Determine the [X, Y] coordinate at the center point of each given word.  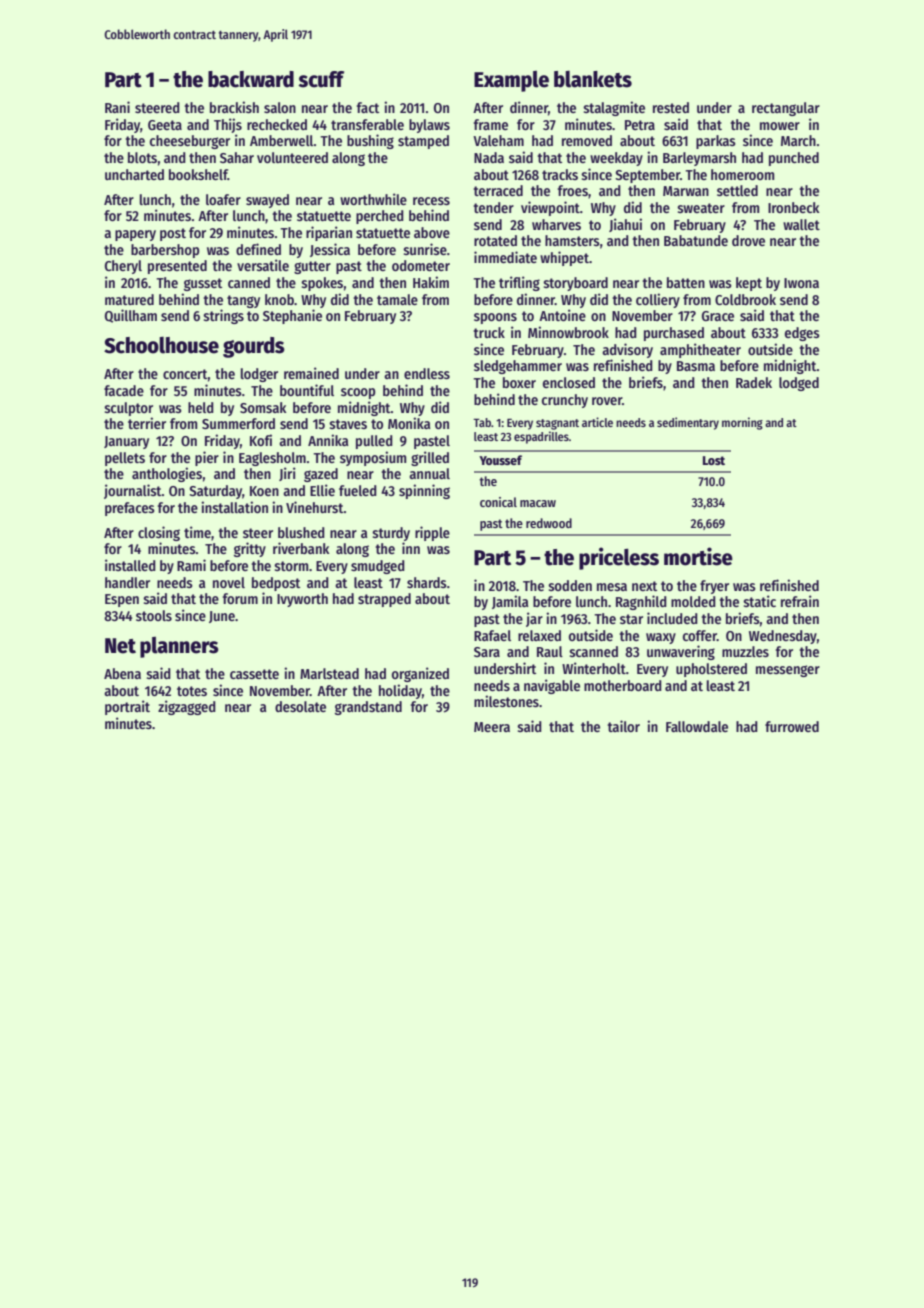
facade [124, 390]
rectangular [786, 109]
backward [251, 79]
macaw [538, 503]
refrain [800, 601]
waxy [661, 638]
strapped [384, 600]
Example [511, 81]
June [222, 617]
